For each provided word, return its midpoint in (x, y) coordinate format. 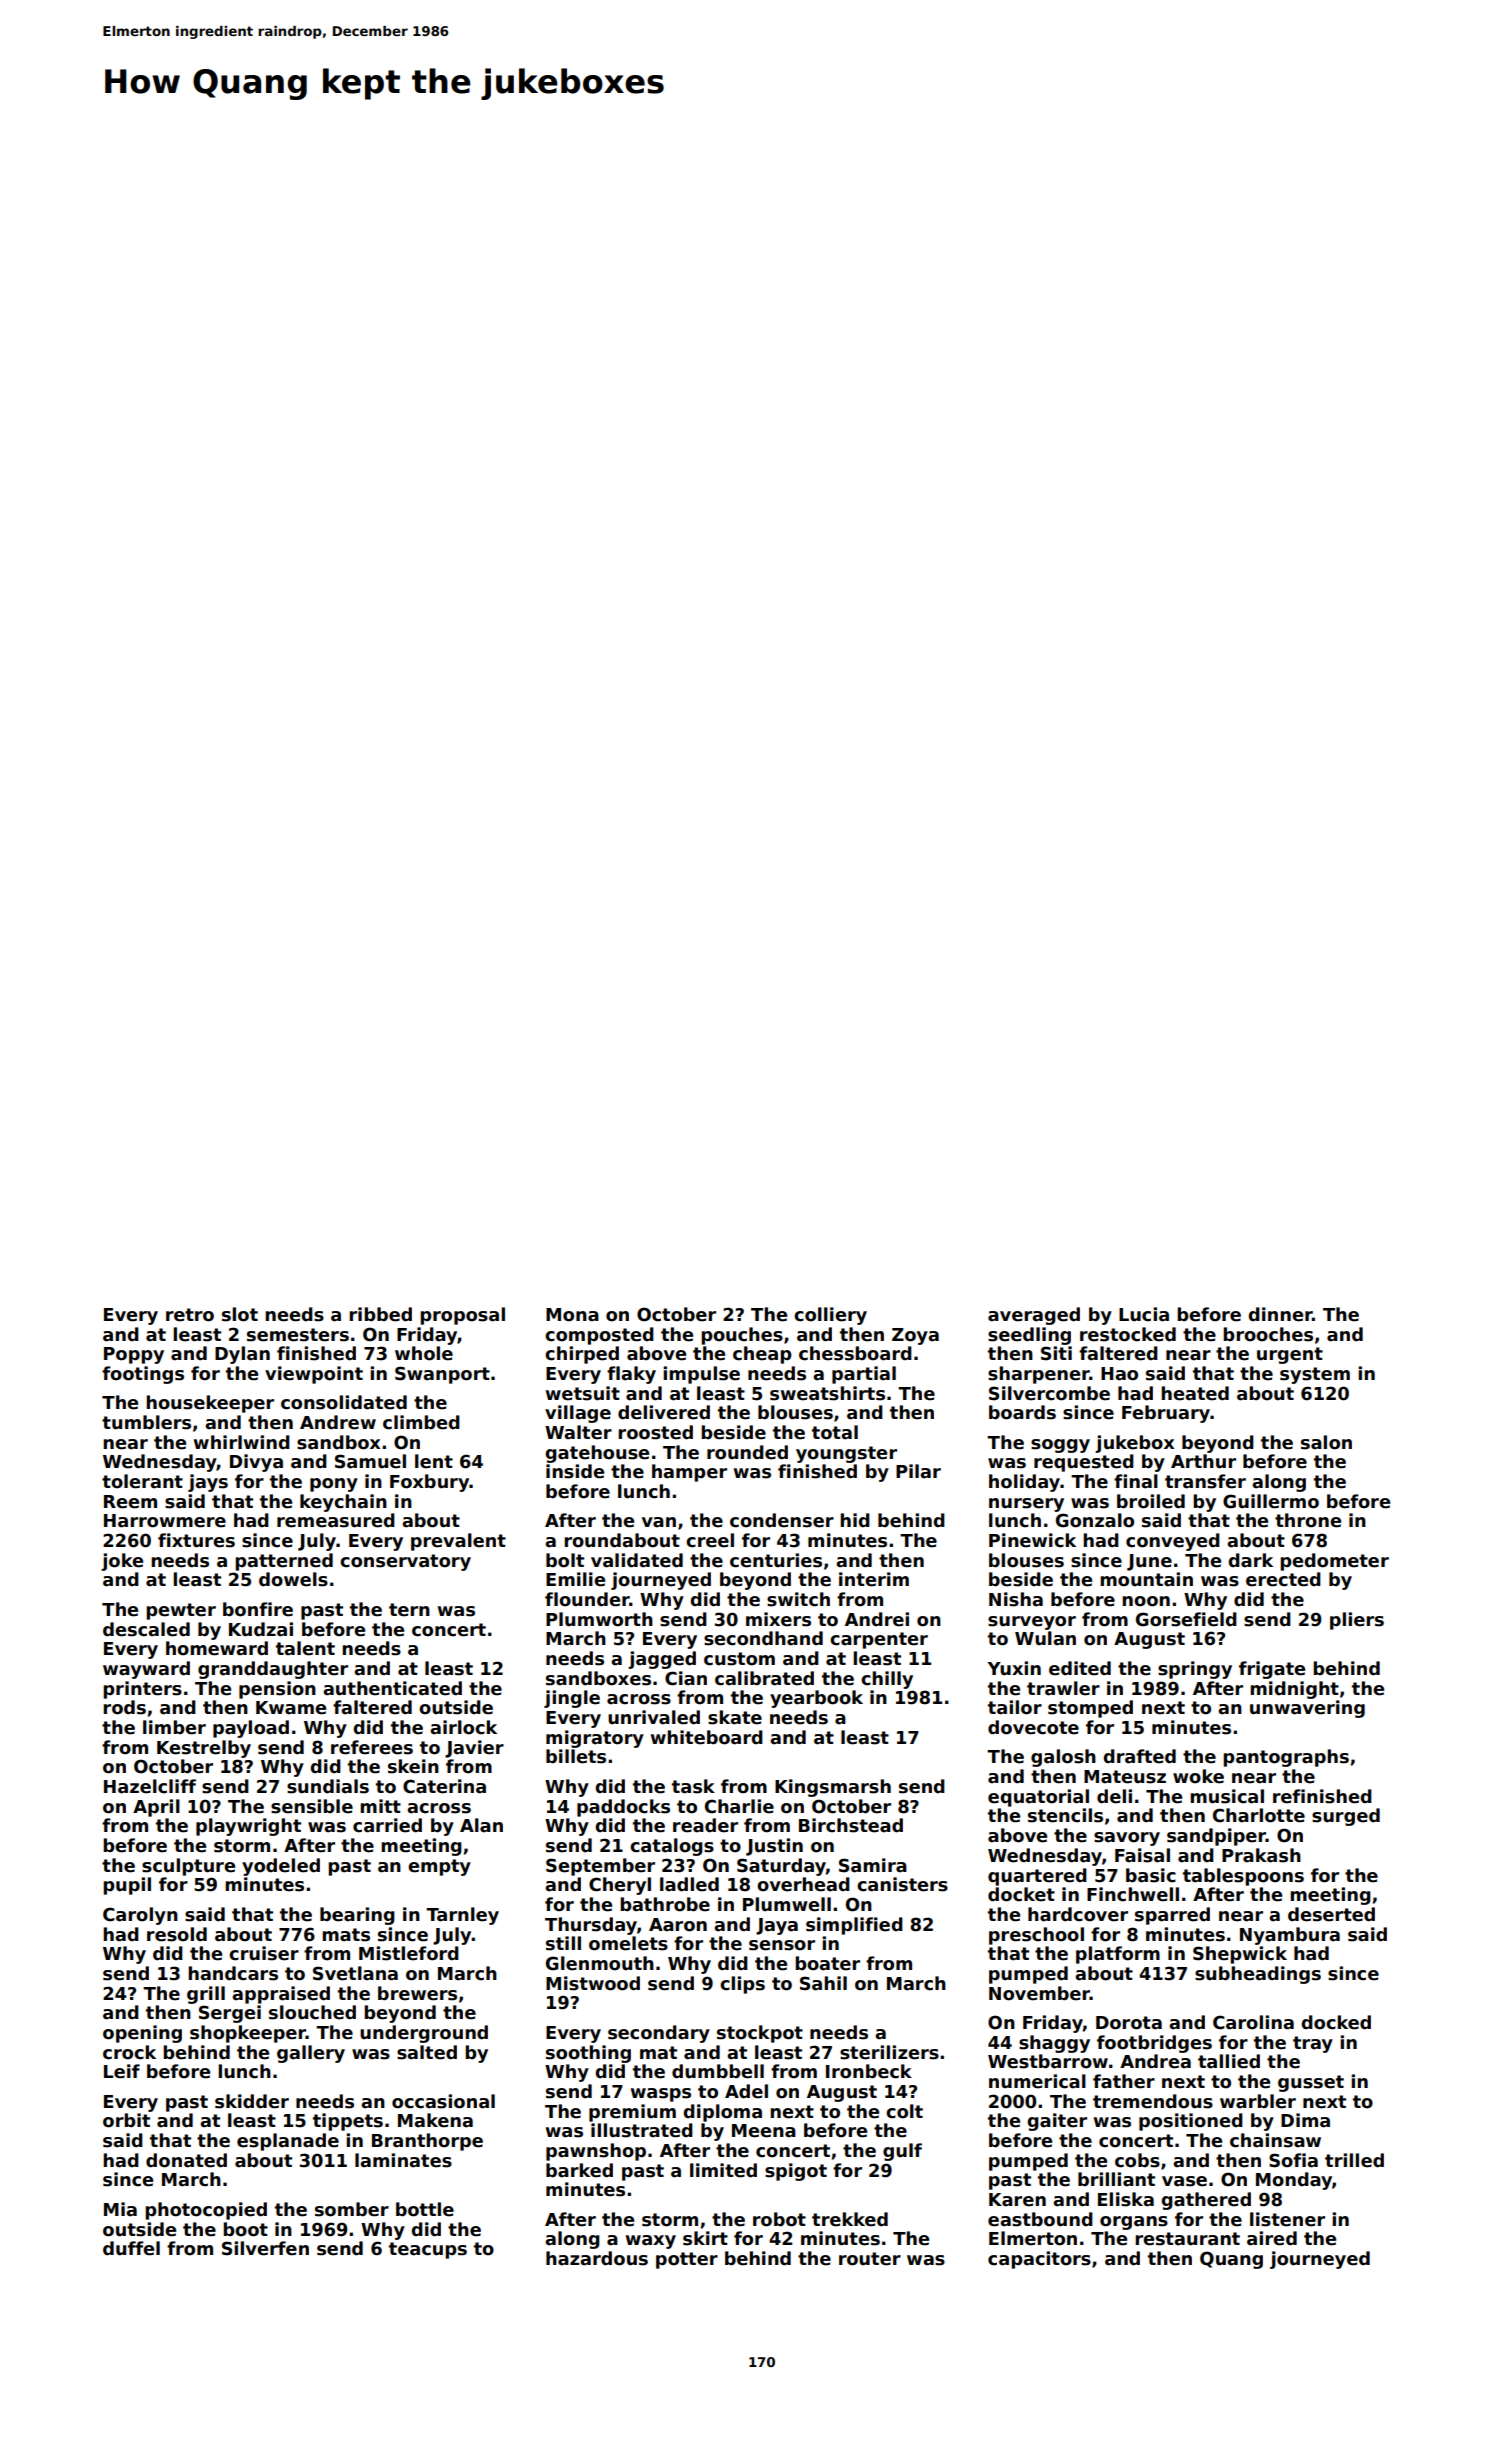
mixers (778, 1619)
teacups (428, 2250)
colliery (830, 1316)
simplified (854, 1926)
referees (372, 1747)
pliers (1357, 1621)
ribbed (380, 1314)
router (870, 2259)
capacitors (1039, 2260)
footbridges (1154, 2044)
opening (142, 2034)
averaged (1034, 1316)
